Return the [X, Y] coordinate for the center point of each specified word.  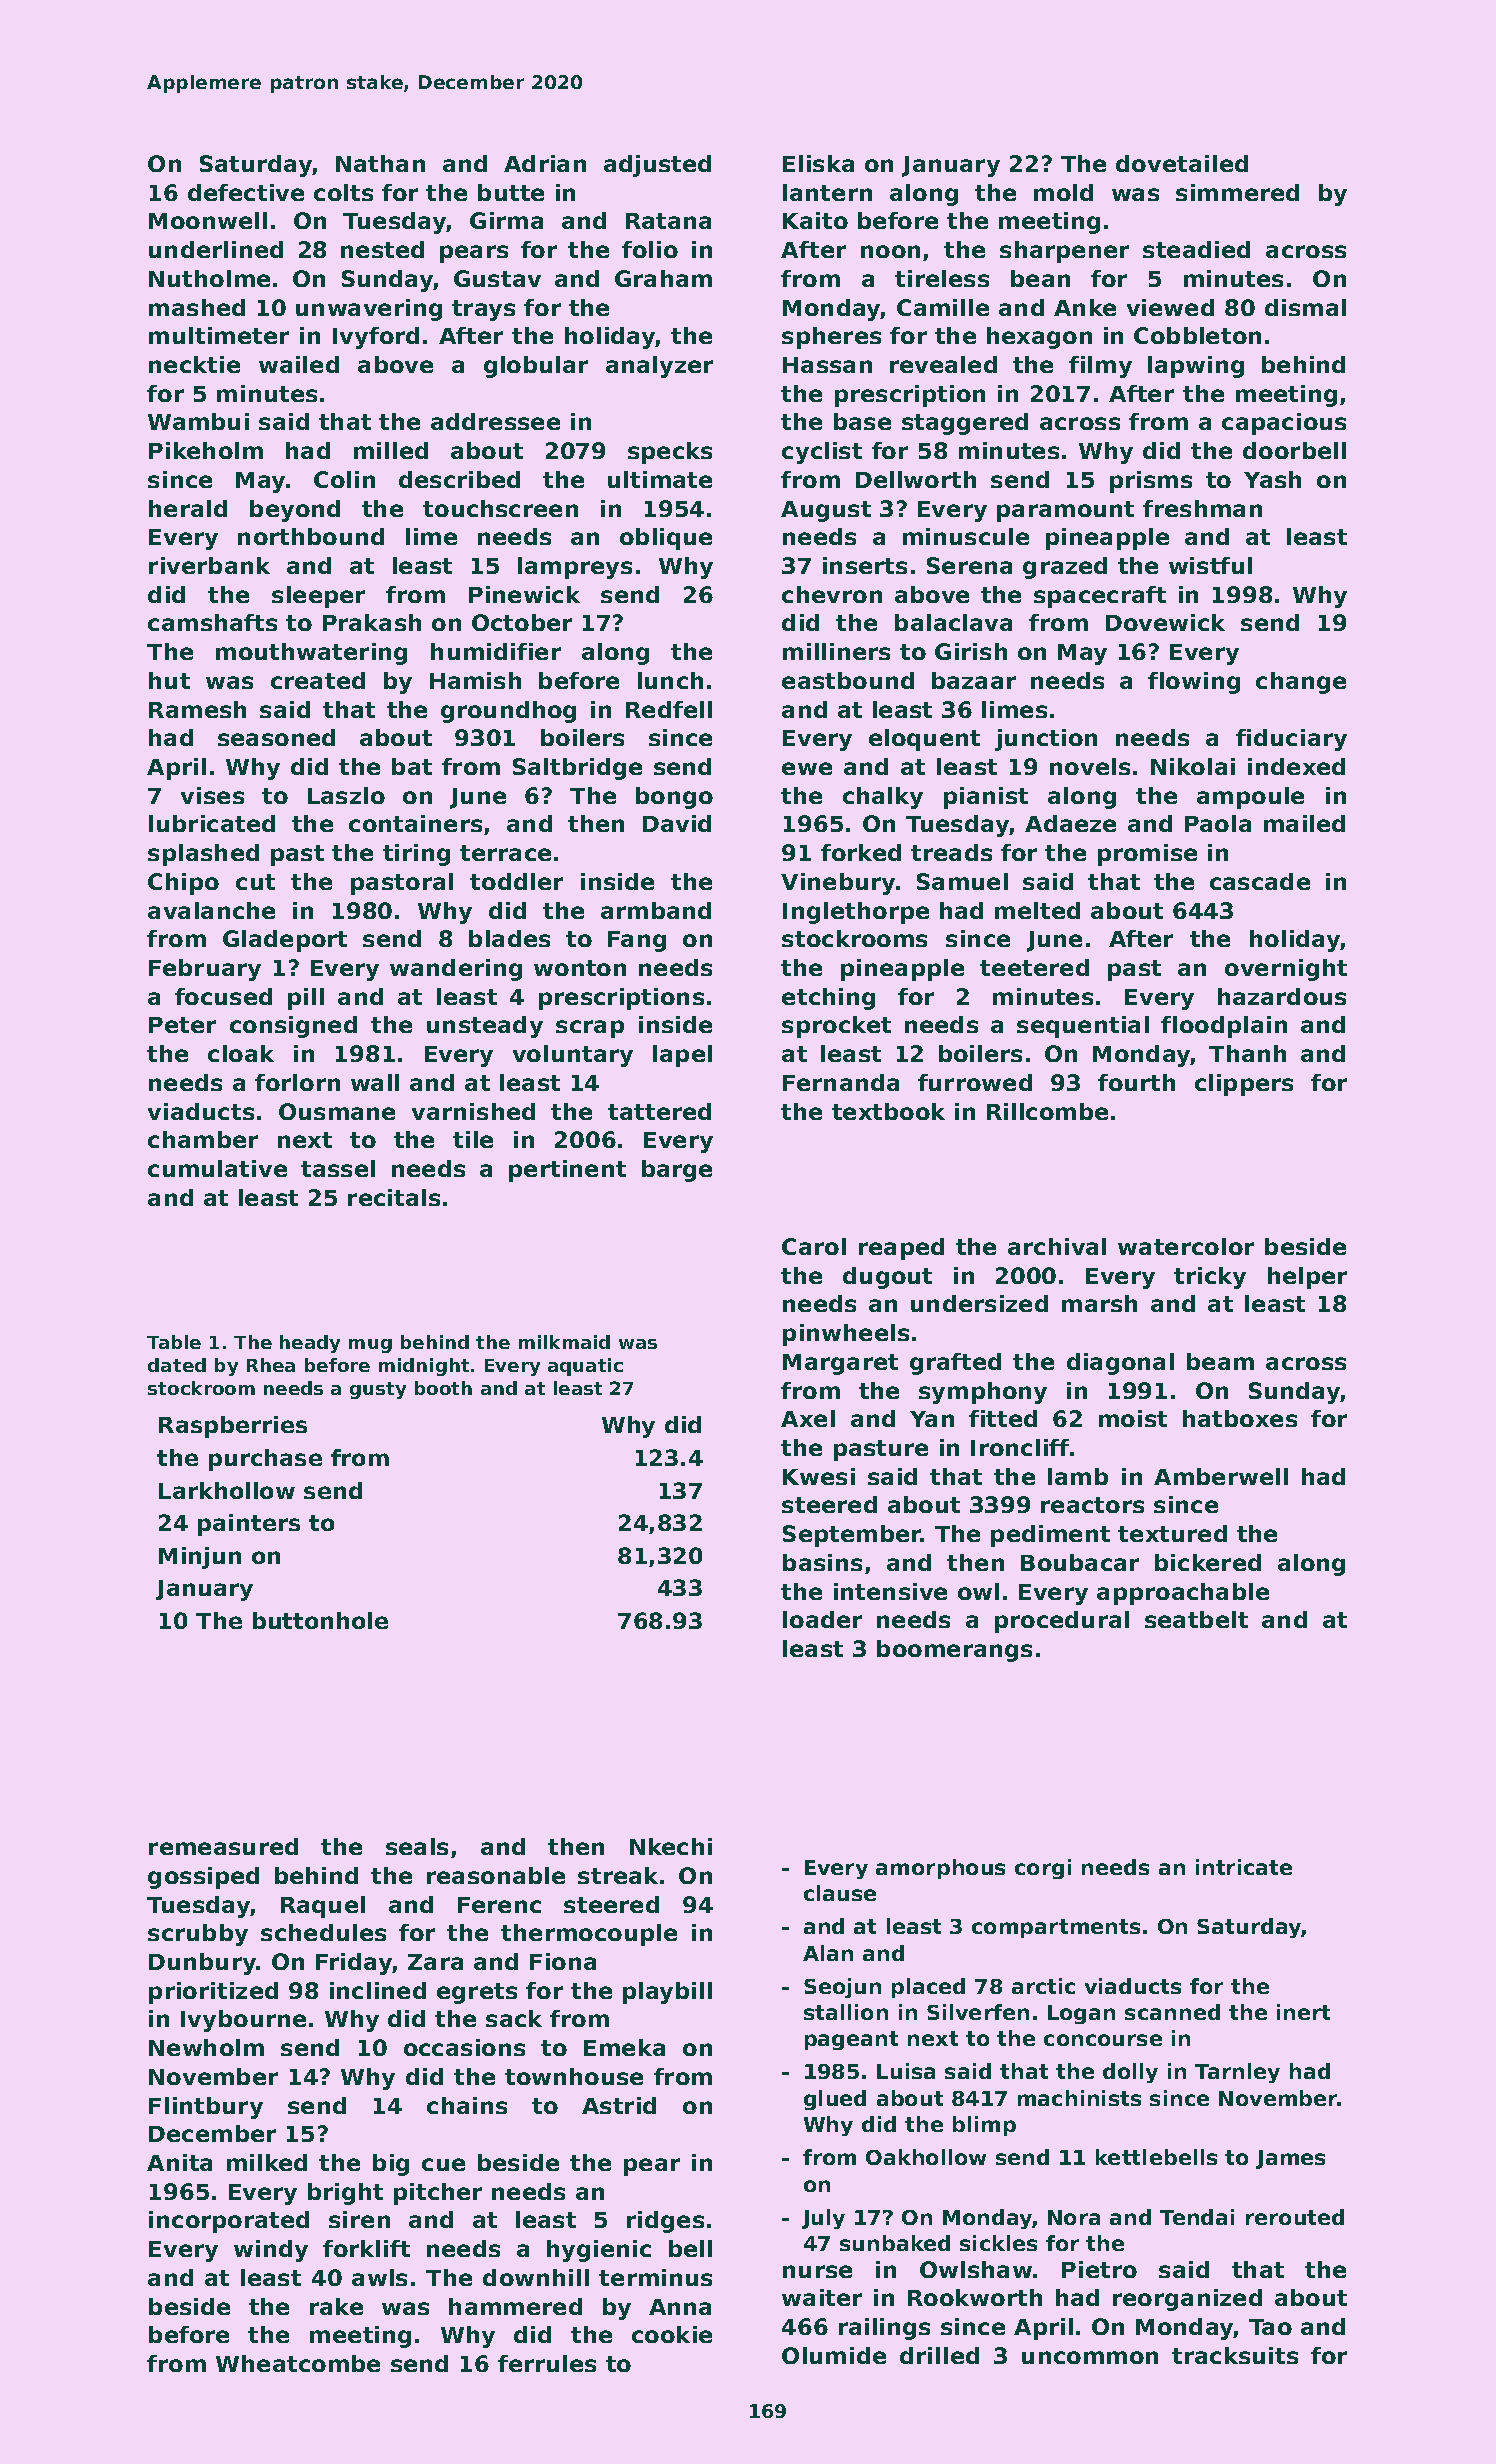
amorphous [940, 1869]
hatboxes [1240, 1418]
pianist [986, 798]
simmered [1237, 192]
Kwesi [819, 1476]
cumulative [217, 1168]
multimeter [219, 335]
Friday [354, 1964]
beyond [295, 511]
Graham [663, 278]
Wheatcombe [298, 2363]
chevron [832, 594]
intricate [1244, 1867]
